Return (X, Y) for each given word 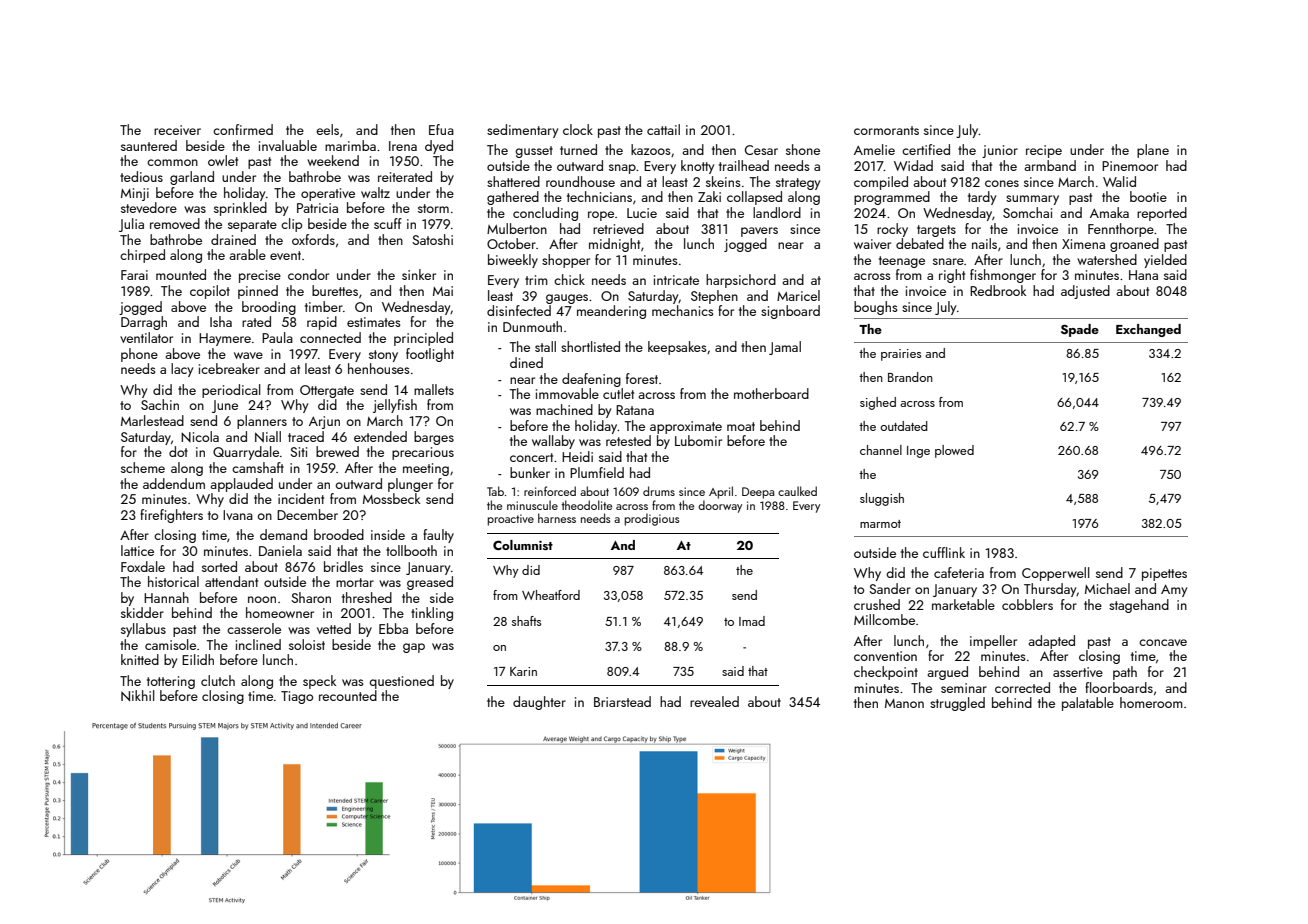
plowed (954, 451)
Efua (441, 129)
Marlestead (152, 420)
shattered (513, 181)
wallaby (553, 442)
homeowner (280, 612)
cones (1002, 183)
